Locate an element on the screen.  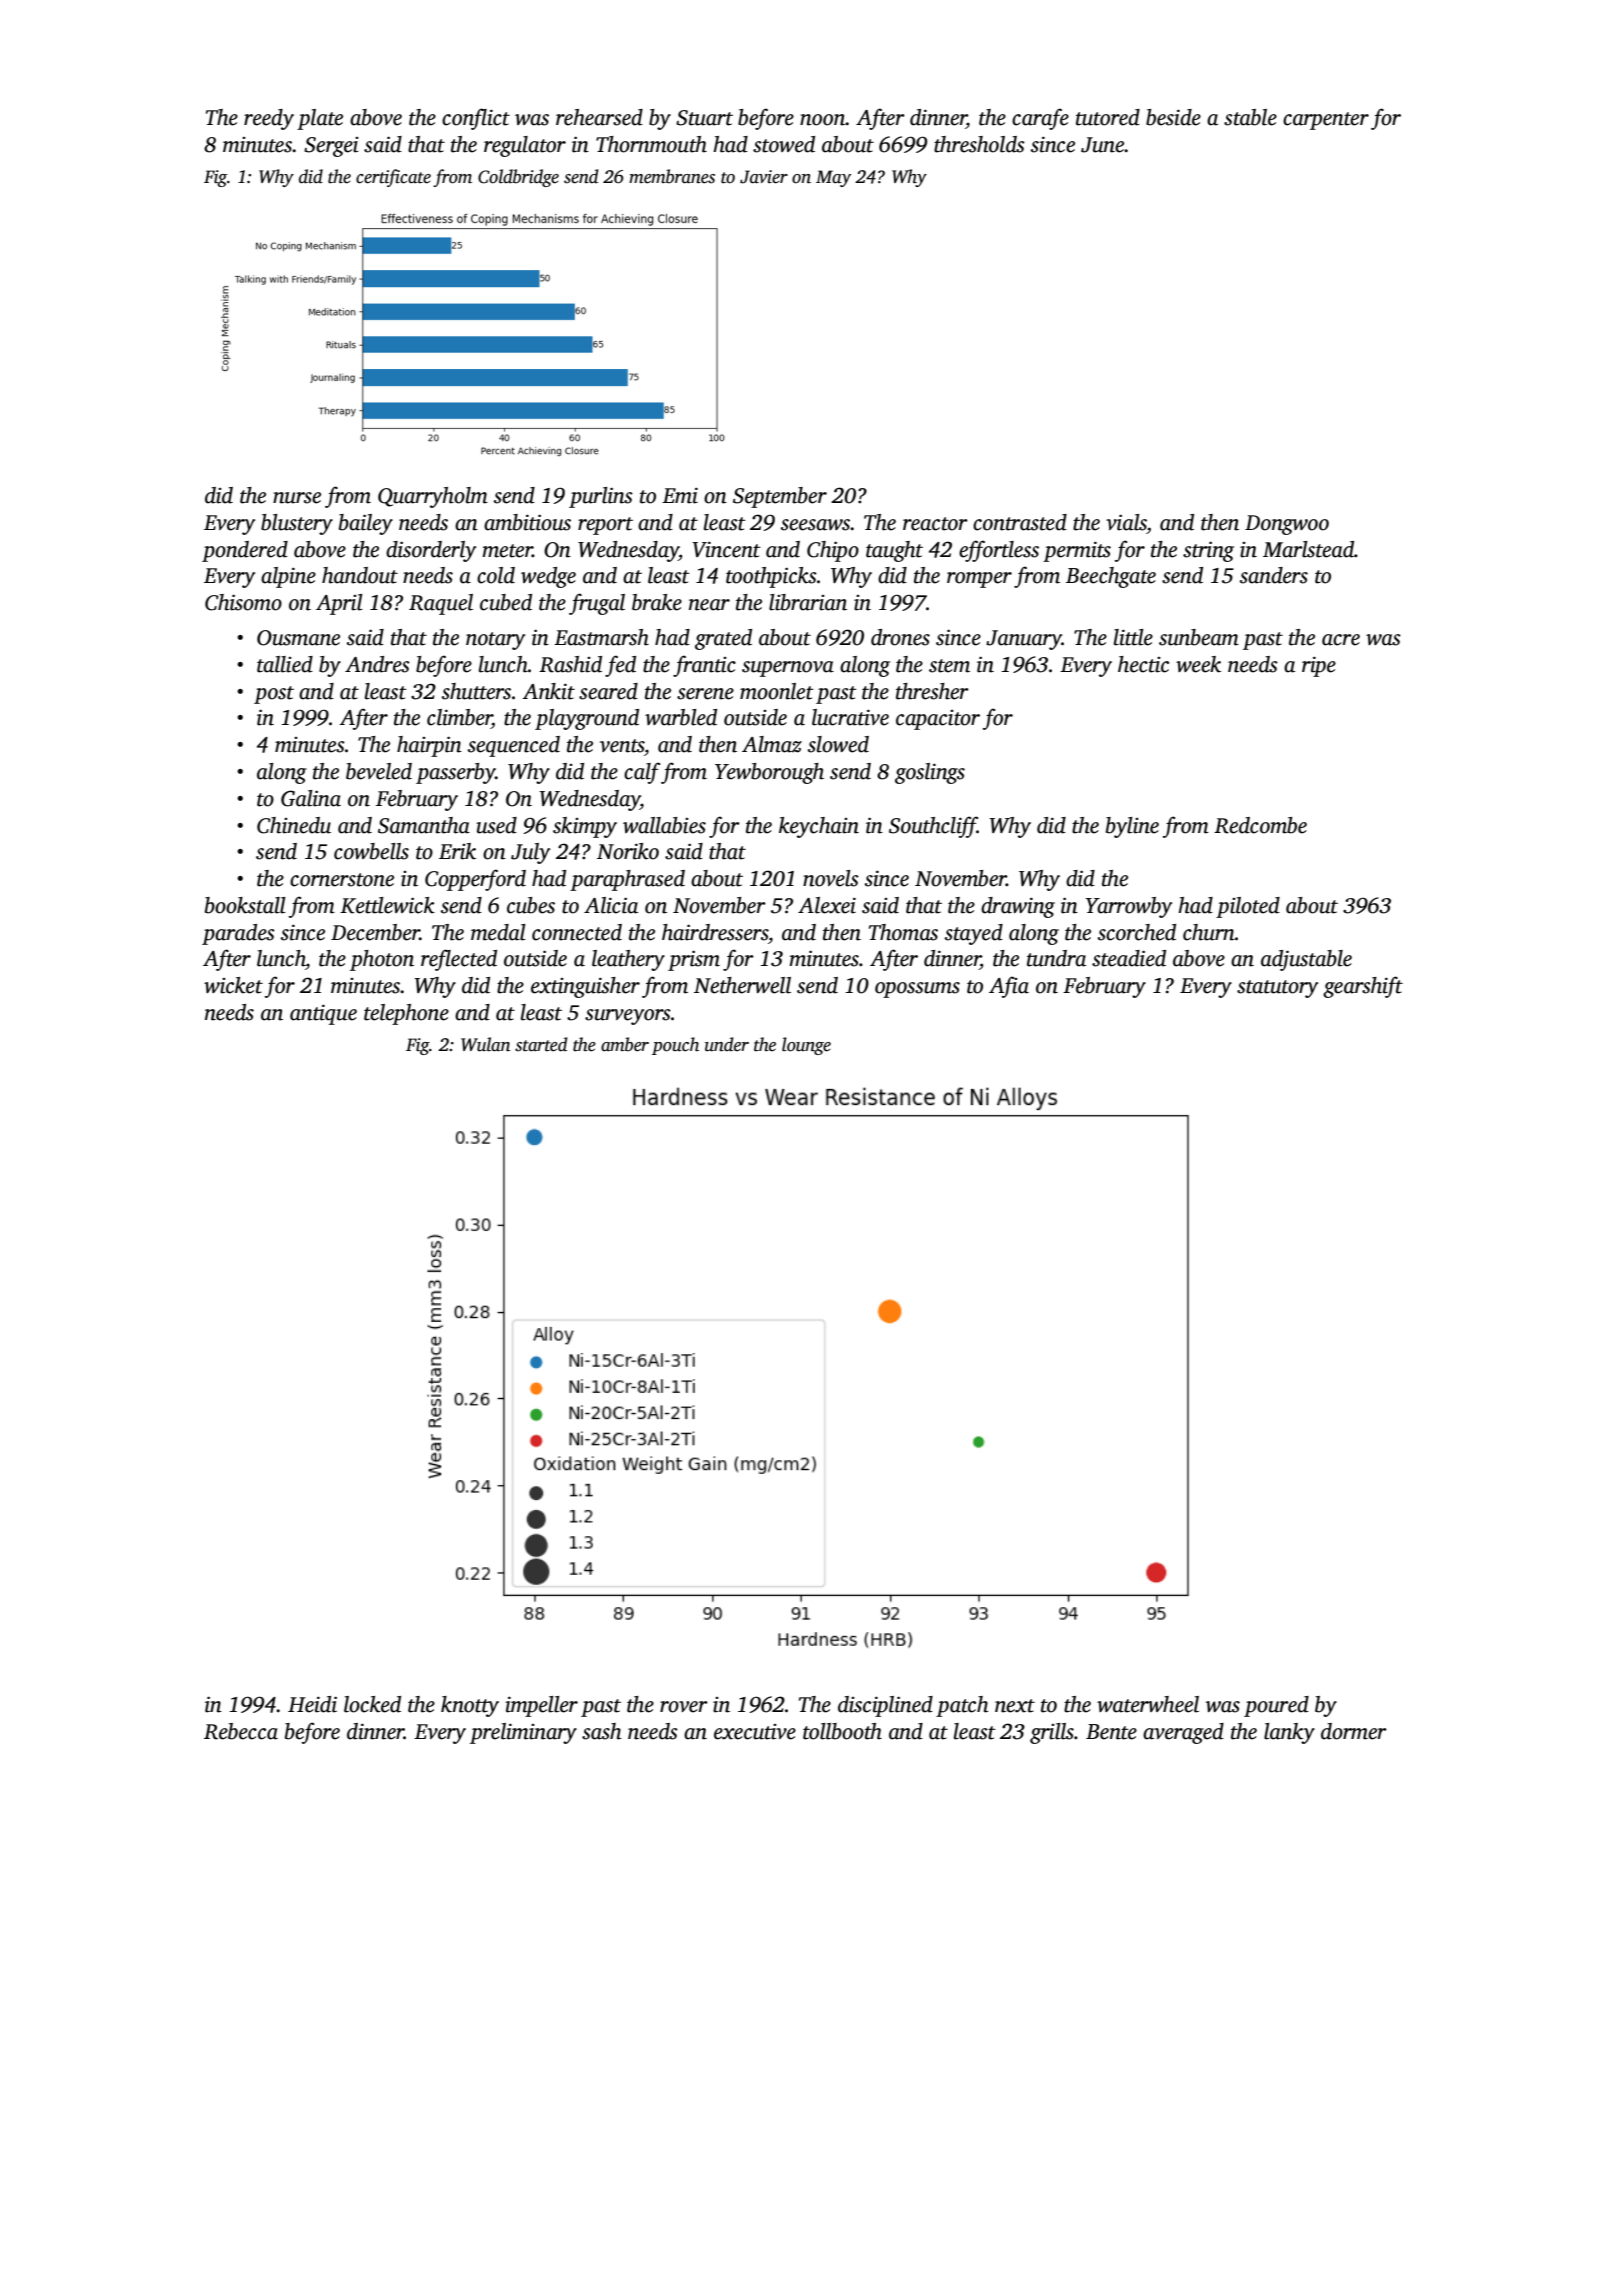
pondered is located at coordinates (245, 551).
